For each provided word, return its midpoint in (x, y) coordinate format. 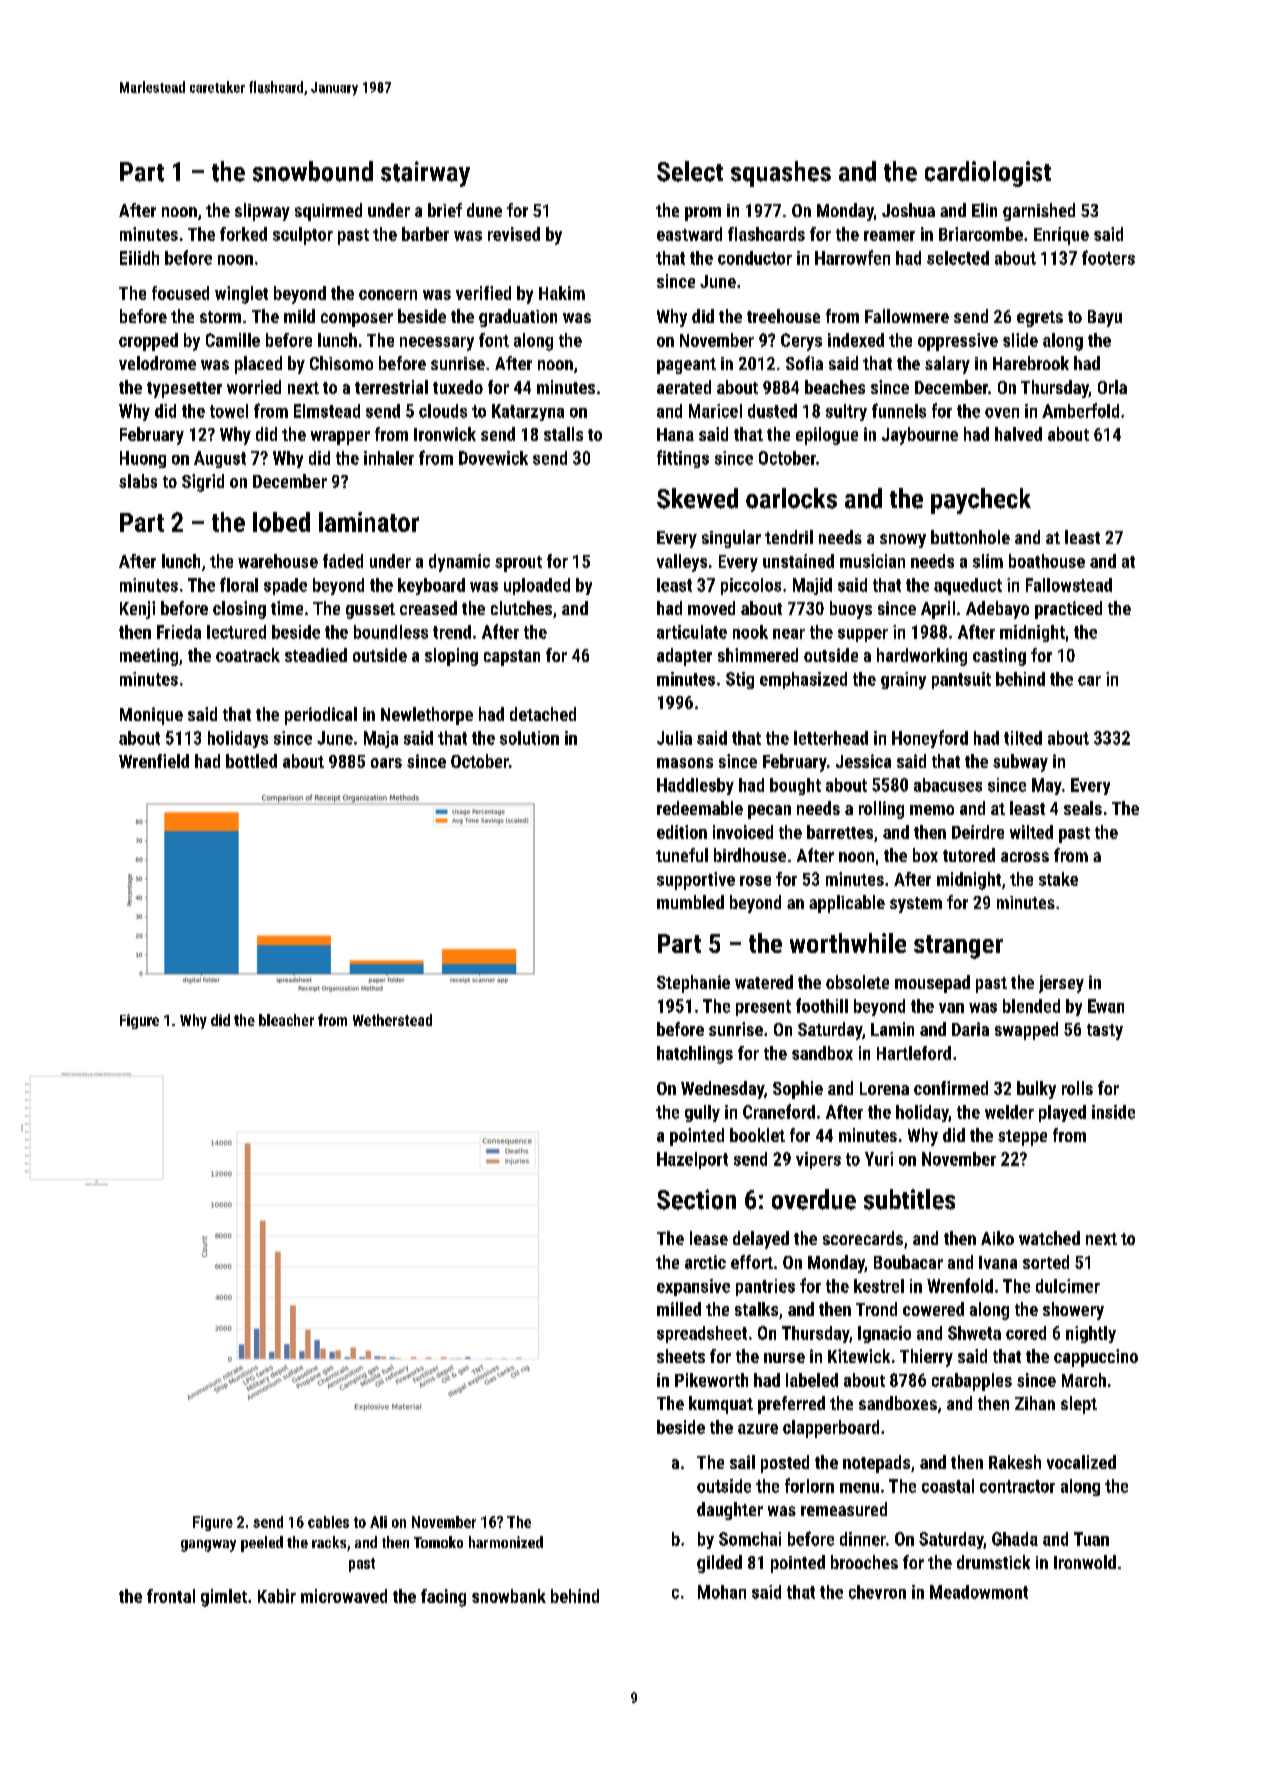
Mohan (722, 1592)
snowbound (313, 171)
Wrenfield (154, 761)
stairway (425, 174)
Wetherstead (392, 1020)
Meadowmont (979, 1592)
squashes (781, 174)
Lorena (884, 1088)
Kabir (277, 1596)
